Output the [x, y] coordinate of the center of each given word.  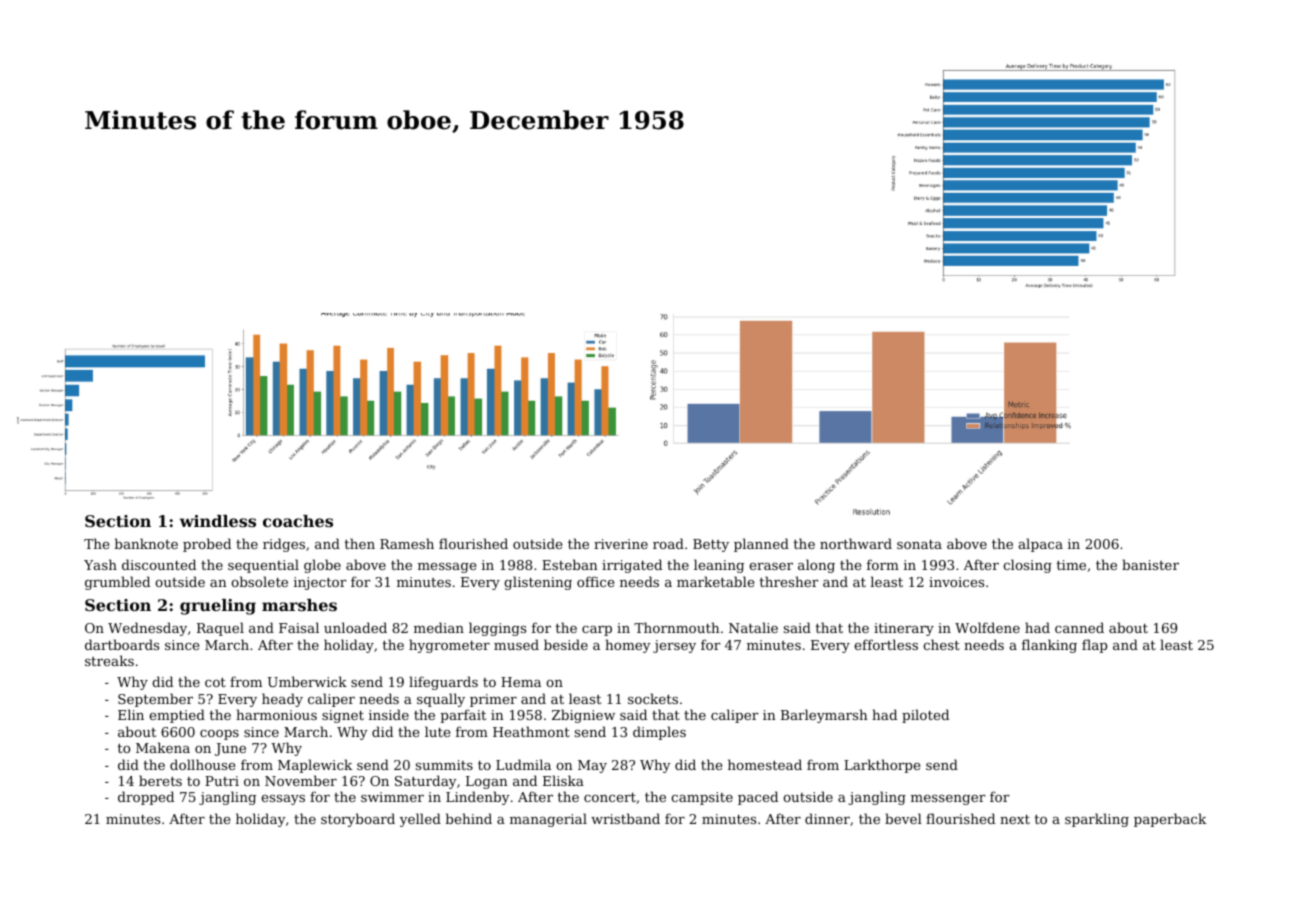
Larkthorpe [882, 766]
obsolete [259, 581]
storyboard [358, 820]
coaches [298, 521]
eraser [771, 566]
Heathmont [531, 731]
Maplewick [315, 766]
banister [1150, 564]
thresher [789, 581]
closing [1027, 566]
